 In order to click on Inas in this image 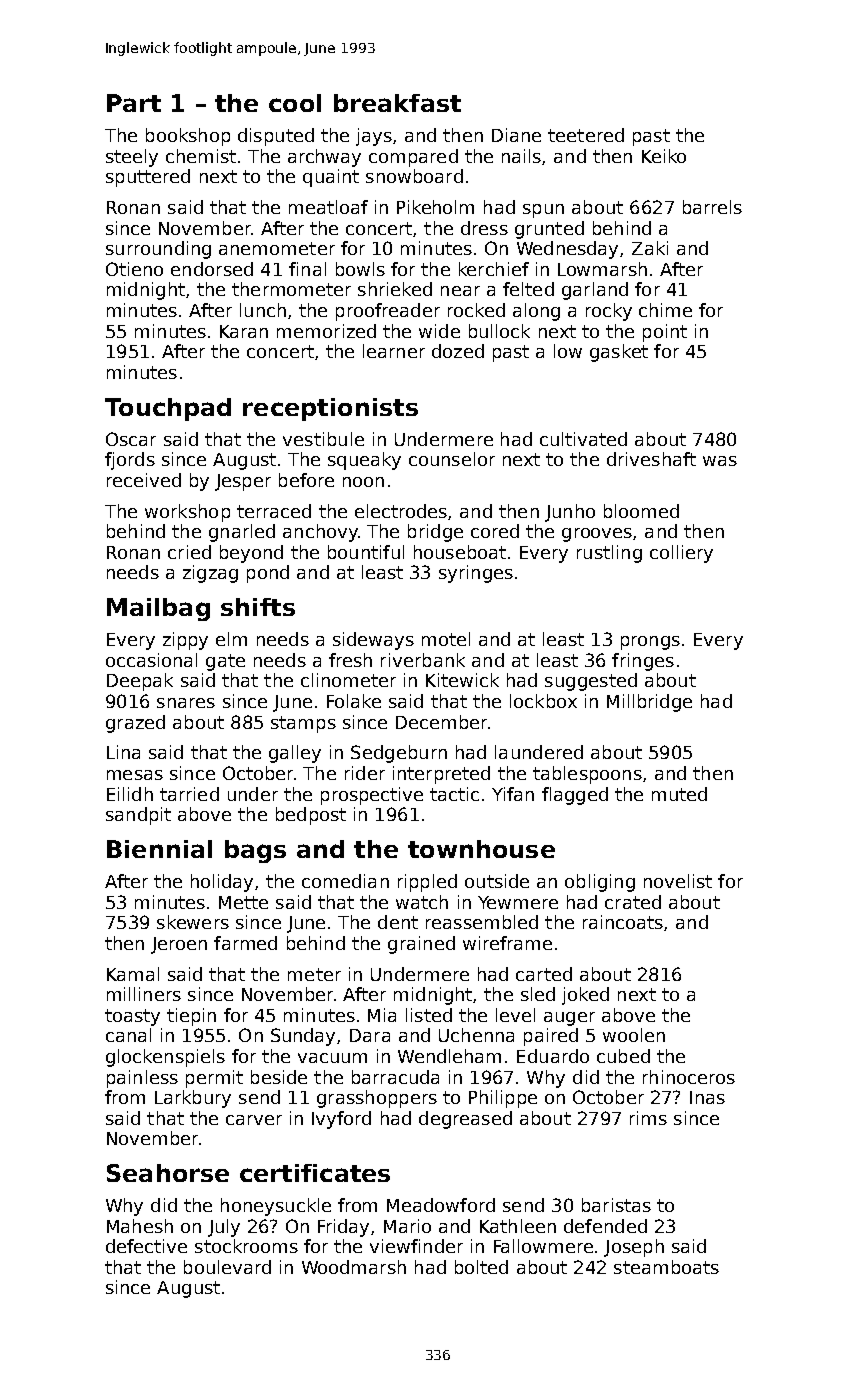, I will do `click(707, 1097)`.
